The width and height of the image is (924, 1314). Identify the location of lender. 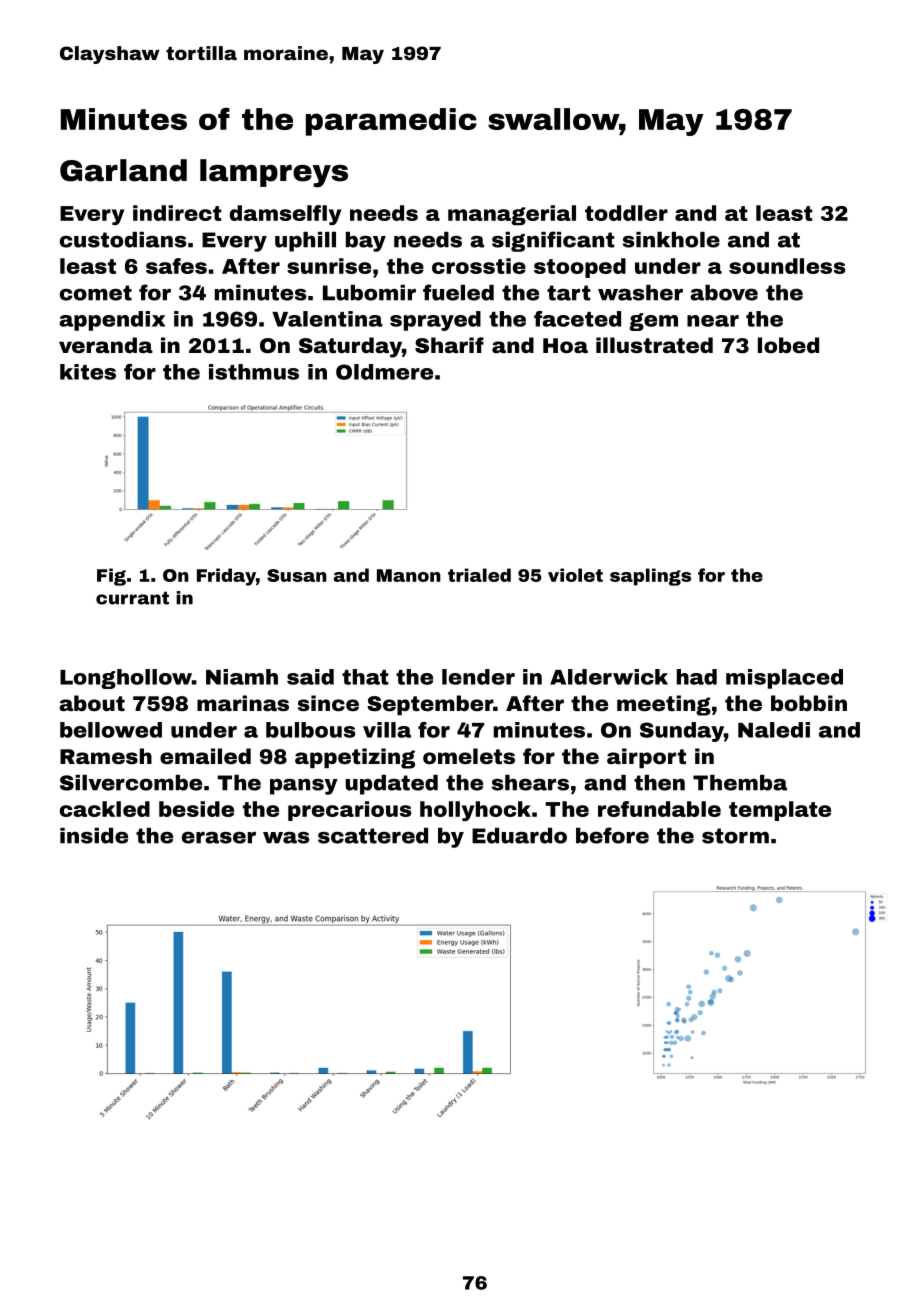
(478, 677).
